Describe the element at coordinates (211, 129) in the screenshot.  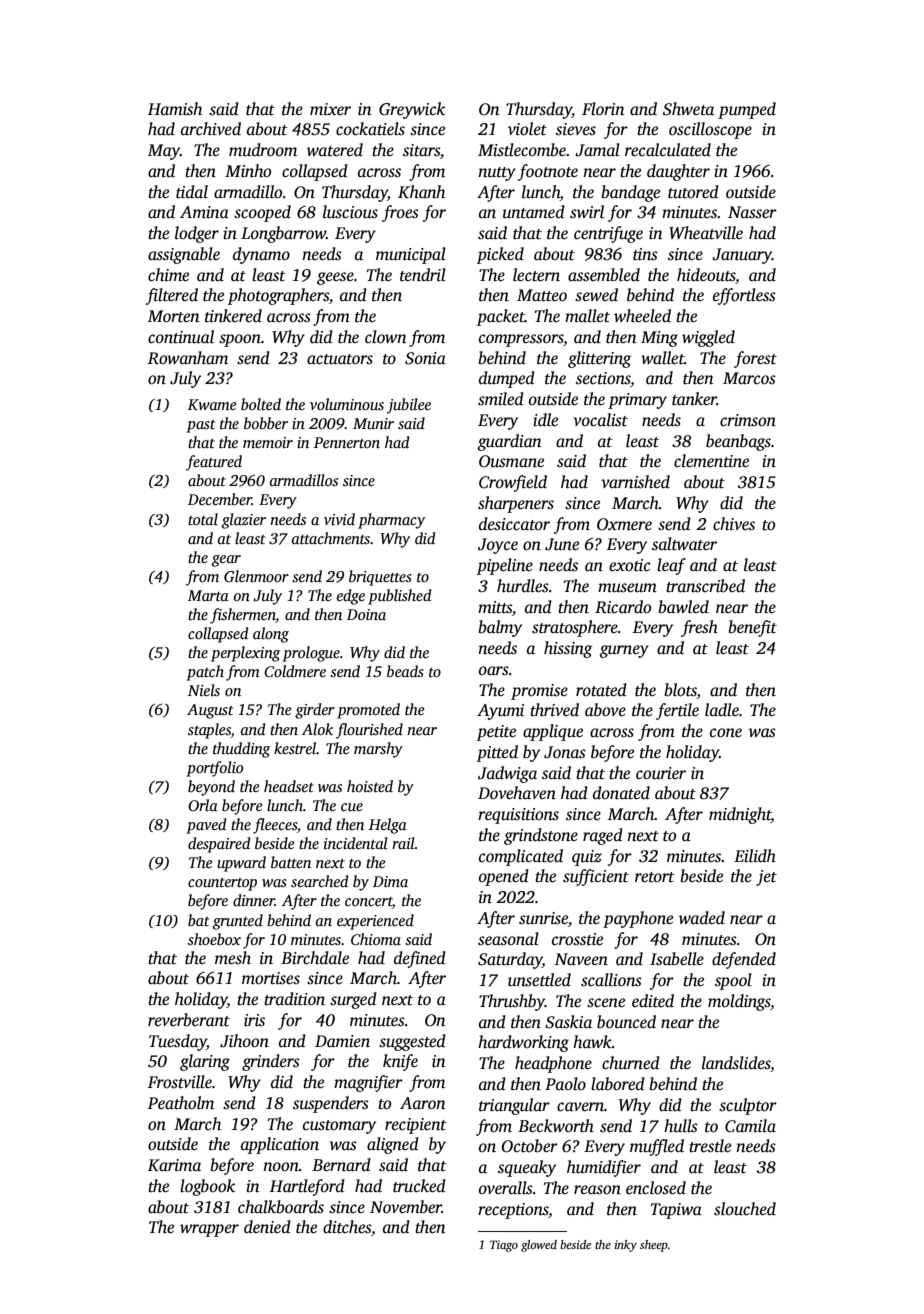
I see `archived` at that location.
